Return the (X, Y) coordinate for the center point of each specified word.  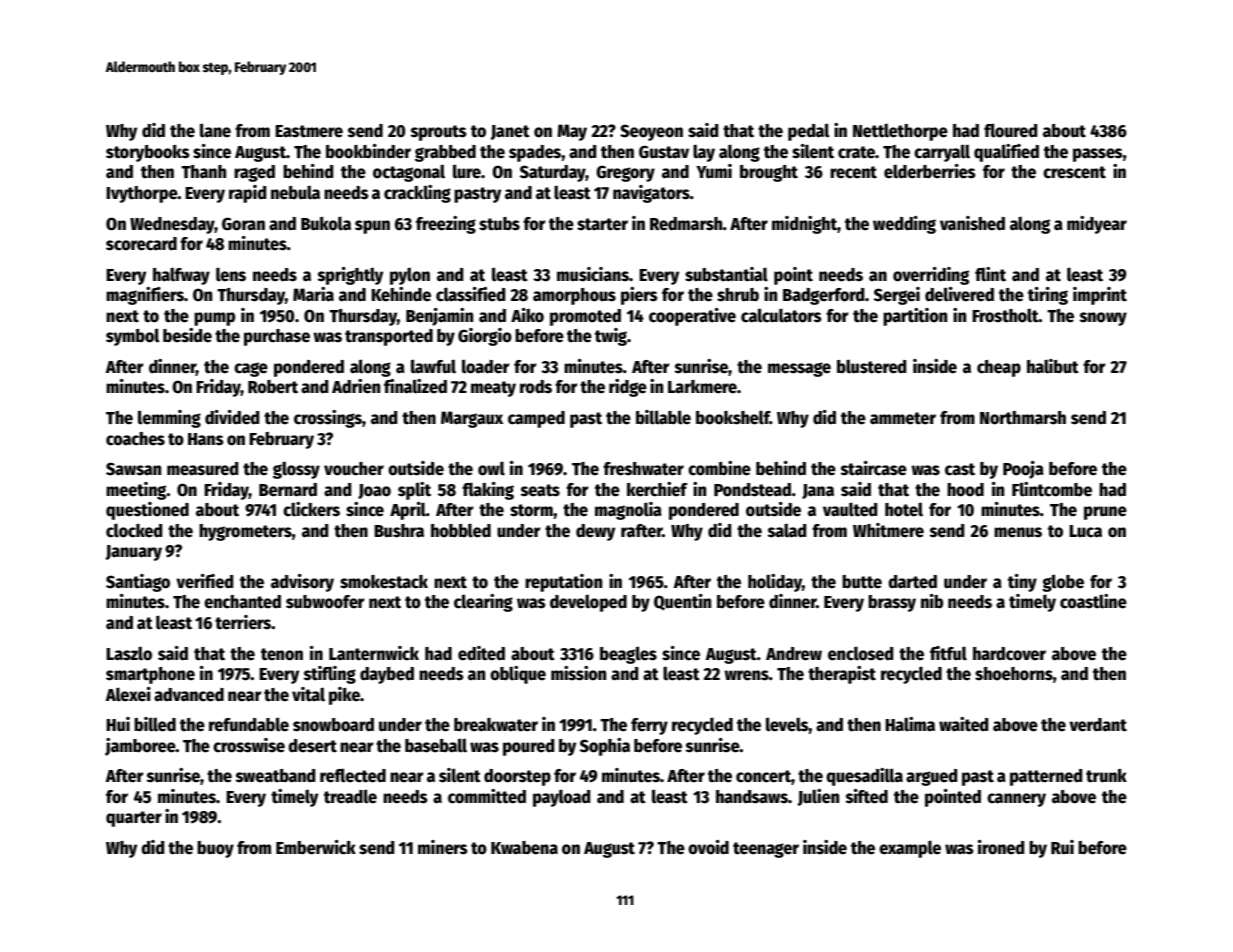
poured (529, 747)
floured (1011, 130)
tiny (1022, 583)
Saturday (553, 173)
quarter (134, 819)
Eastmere (309, 131)
